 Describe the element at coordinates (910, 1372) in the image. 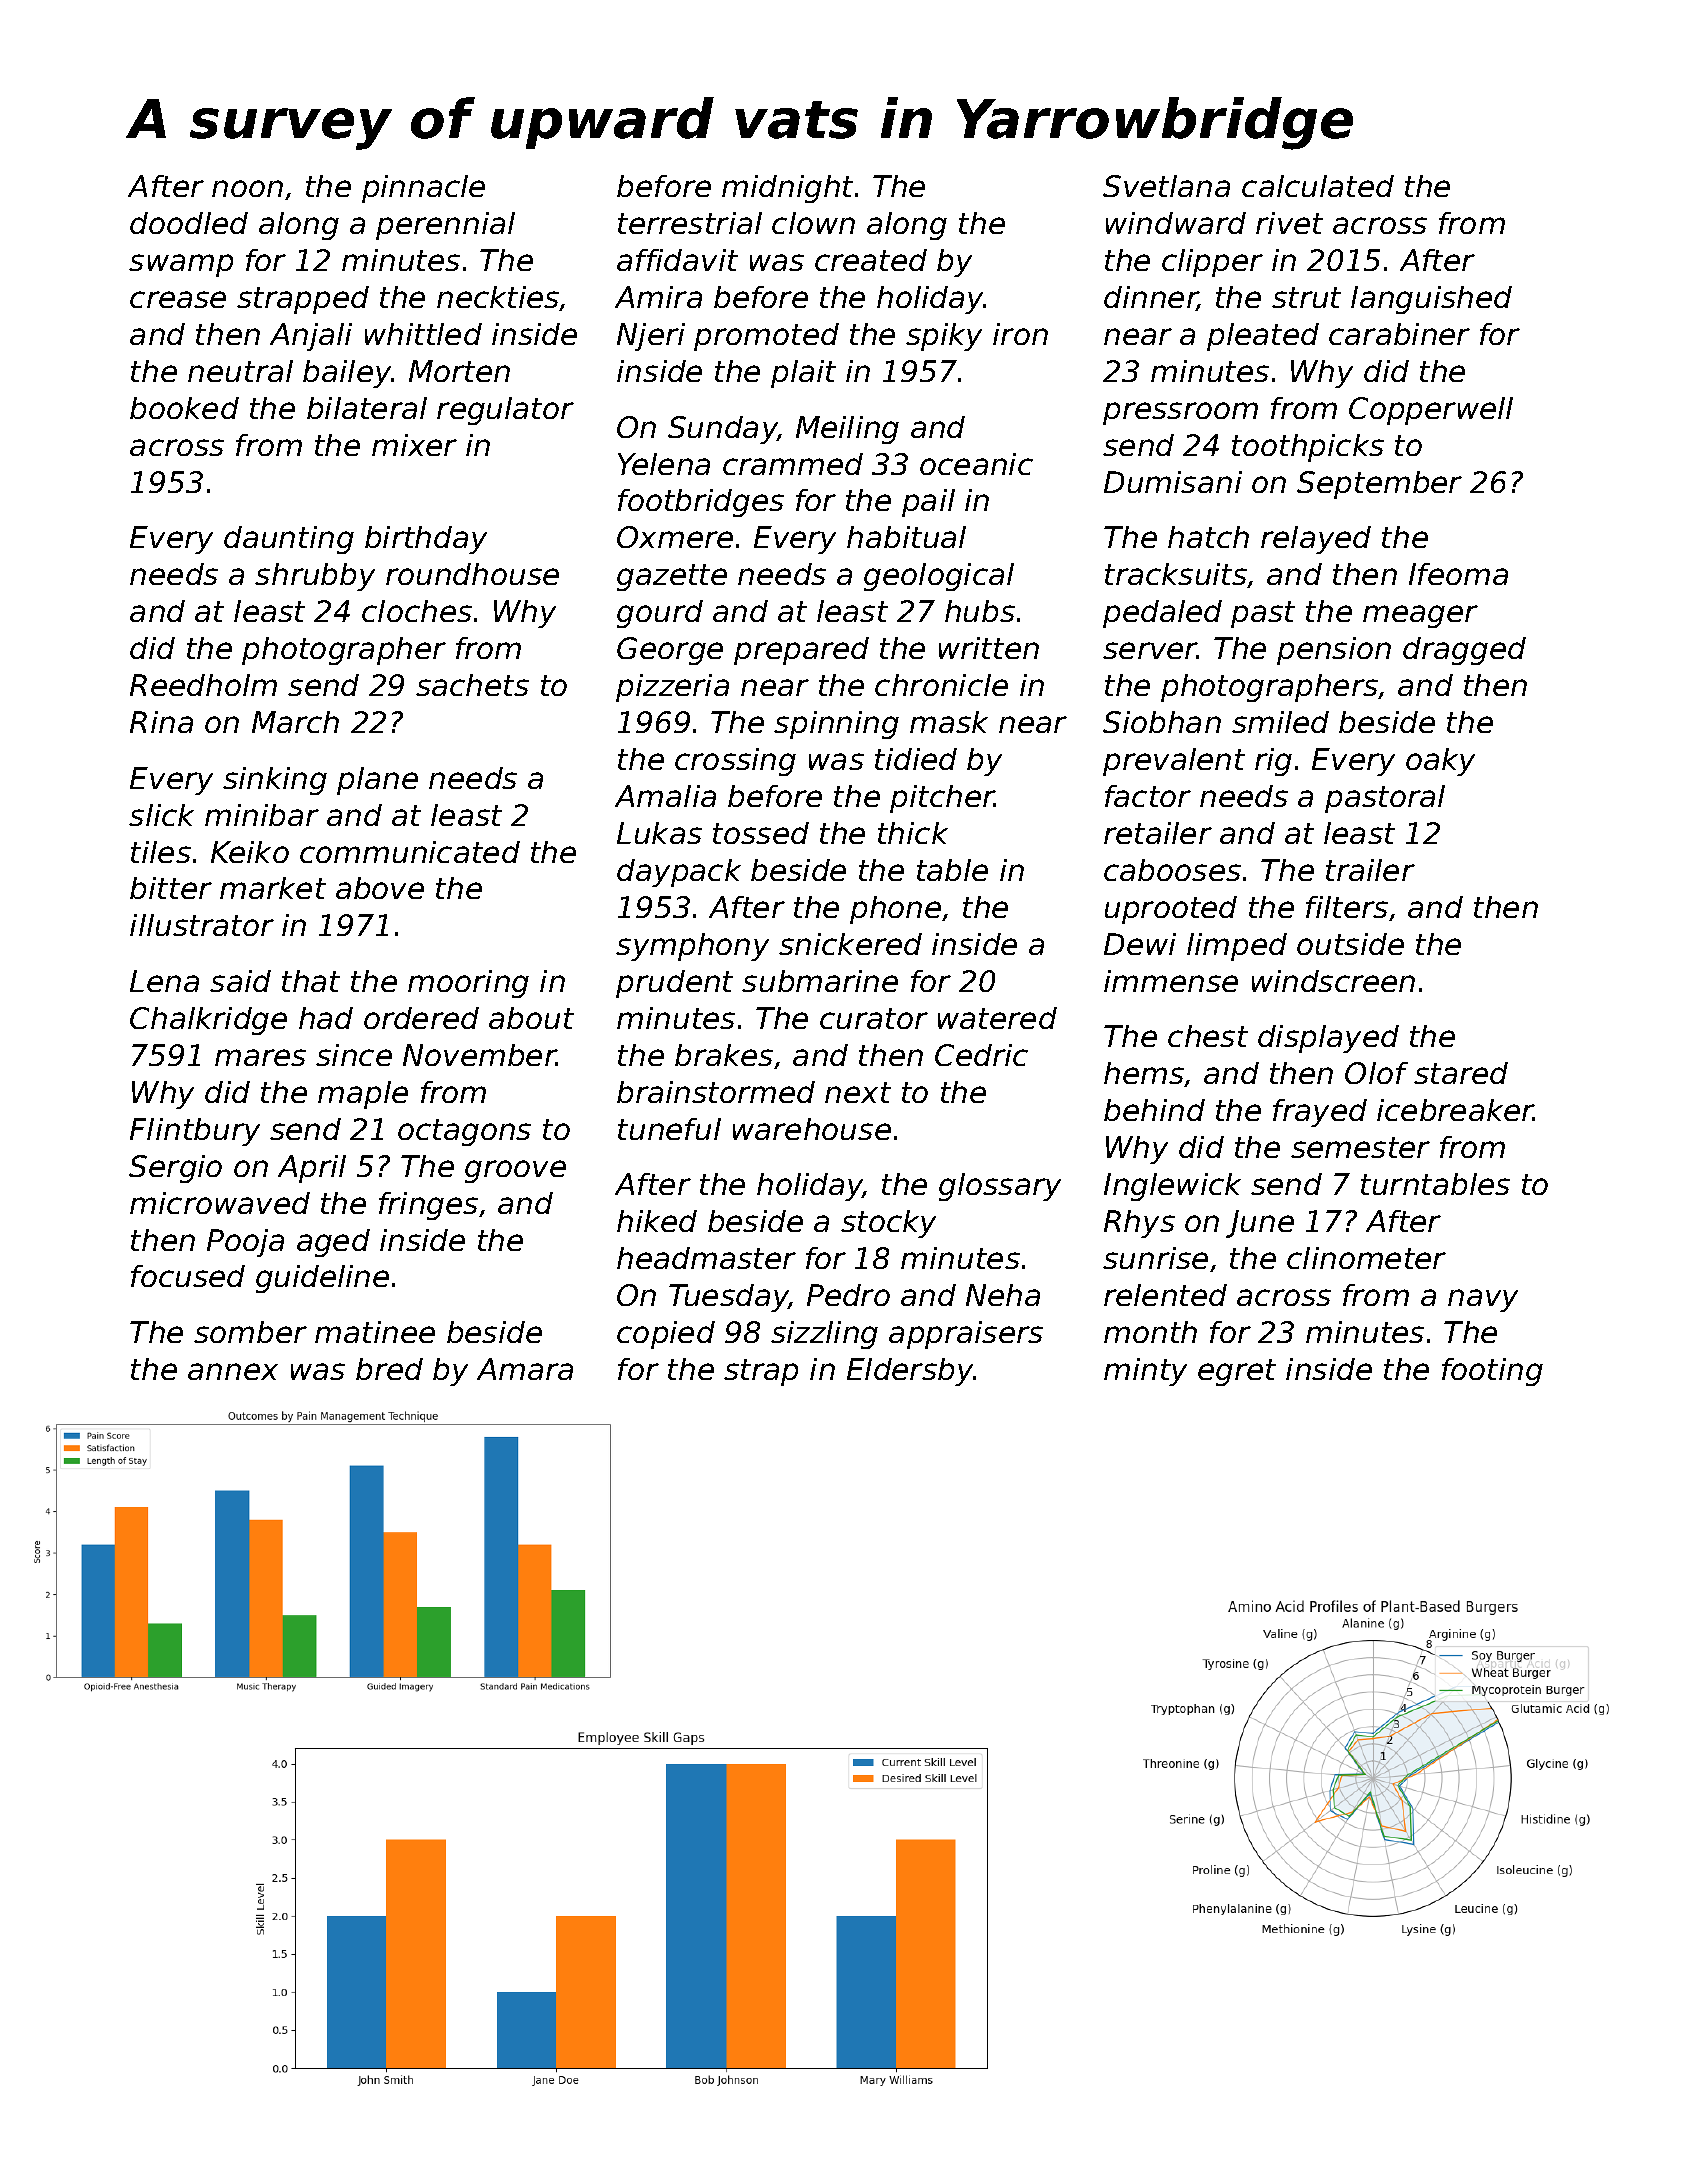

I see `Eldersby` at that location.
